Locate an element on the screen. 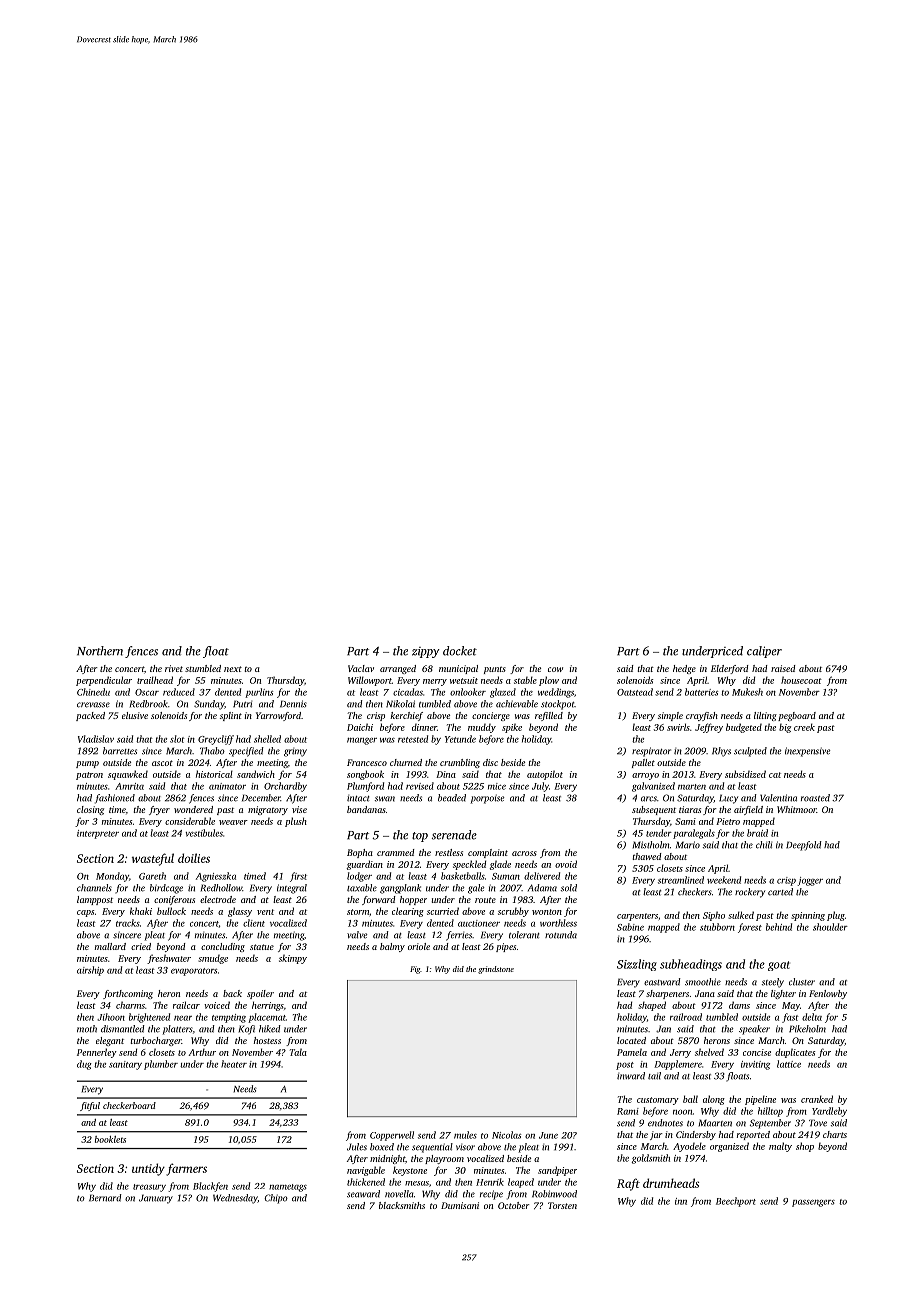 The width and height of the screenshot is (924, 1308). roasted is located at coordinates (815, 798).
